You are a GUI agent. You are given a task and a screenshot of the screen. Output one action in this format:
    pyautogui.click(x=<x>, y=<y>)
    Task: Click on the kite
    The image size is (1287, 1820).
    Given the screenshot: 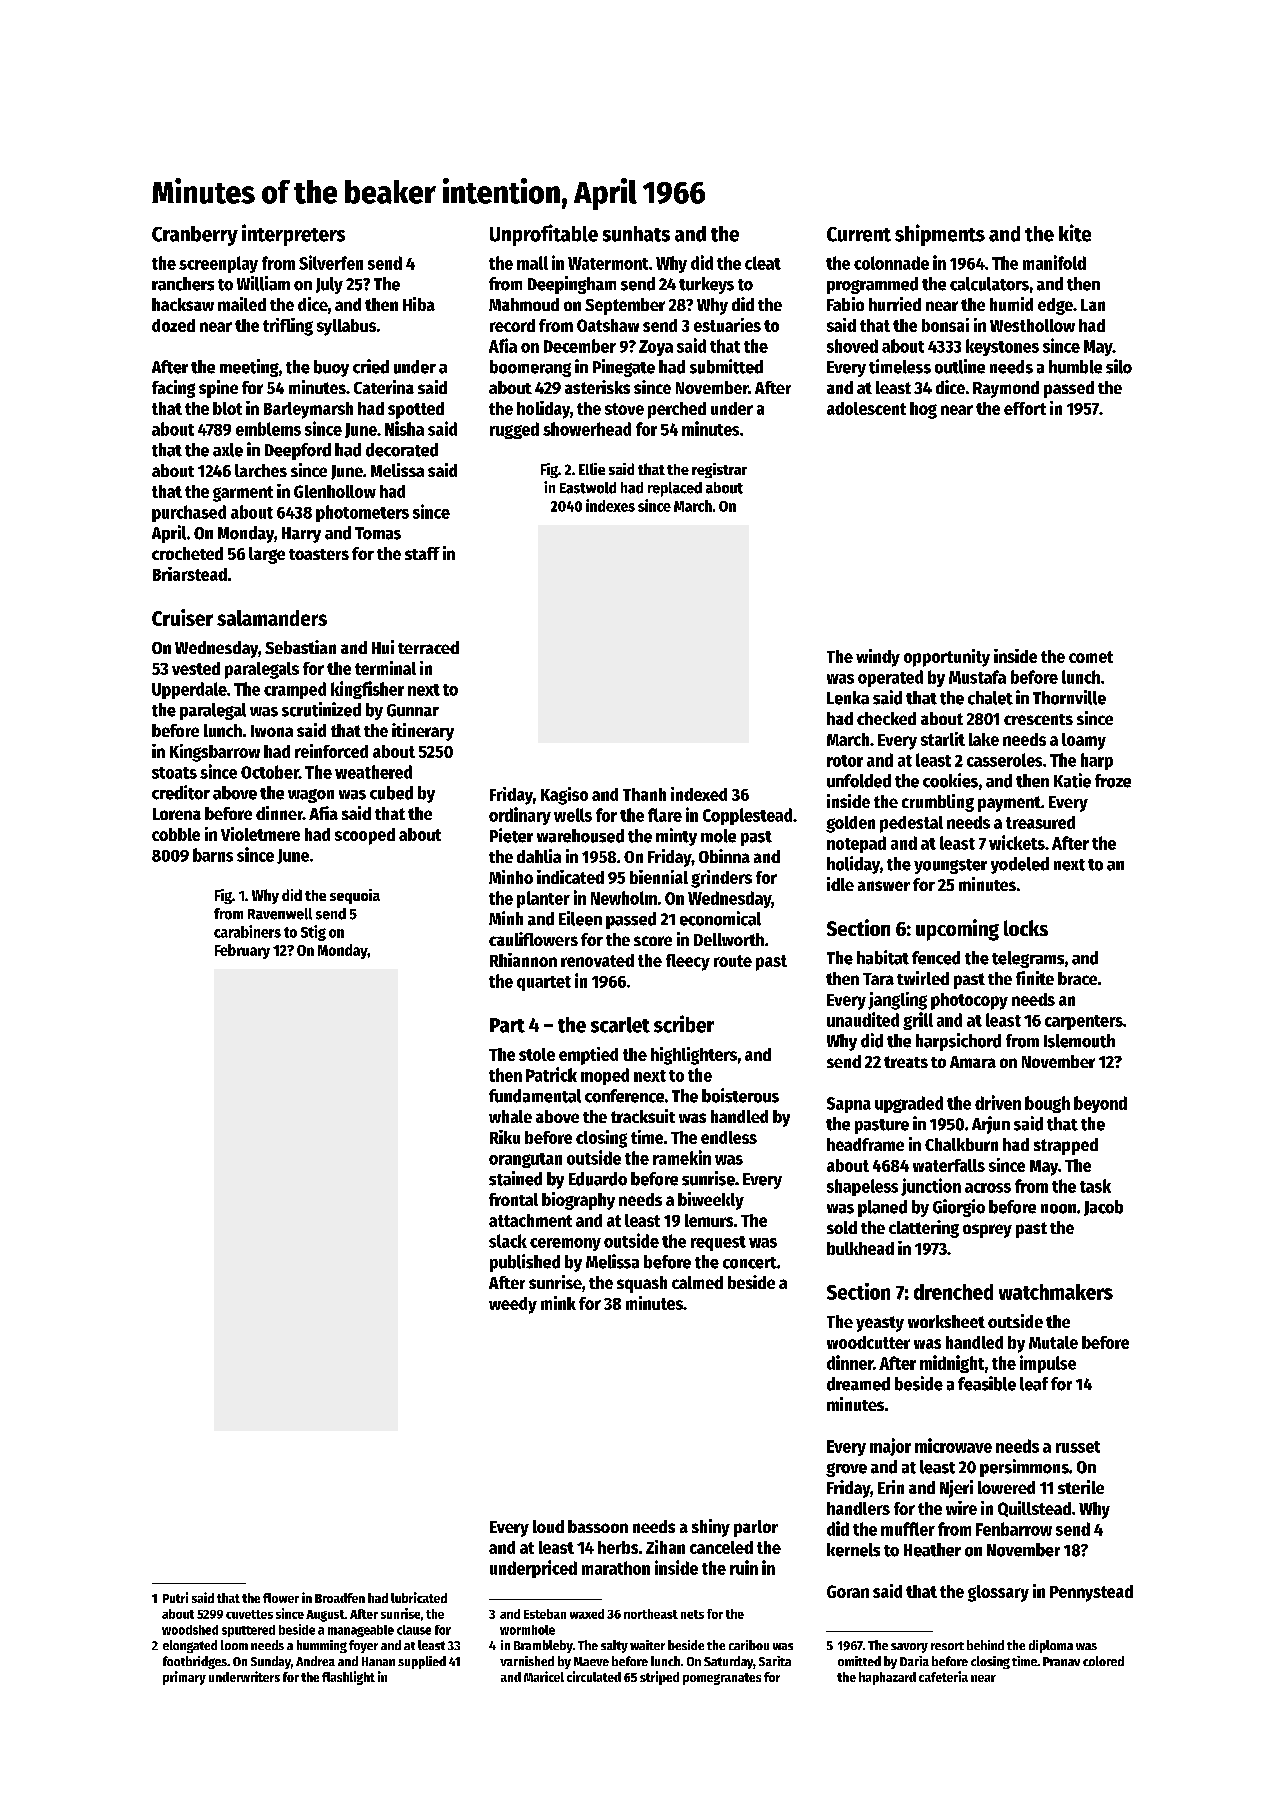 What is the action you would take?
    pyautogui.click(x=1075, y=233)
